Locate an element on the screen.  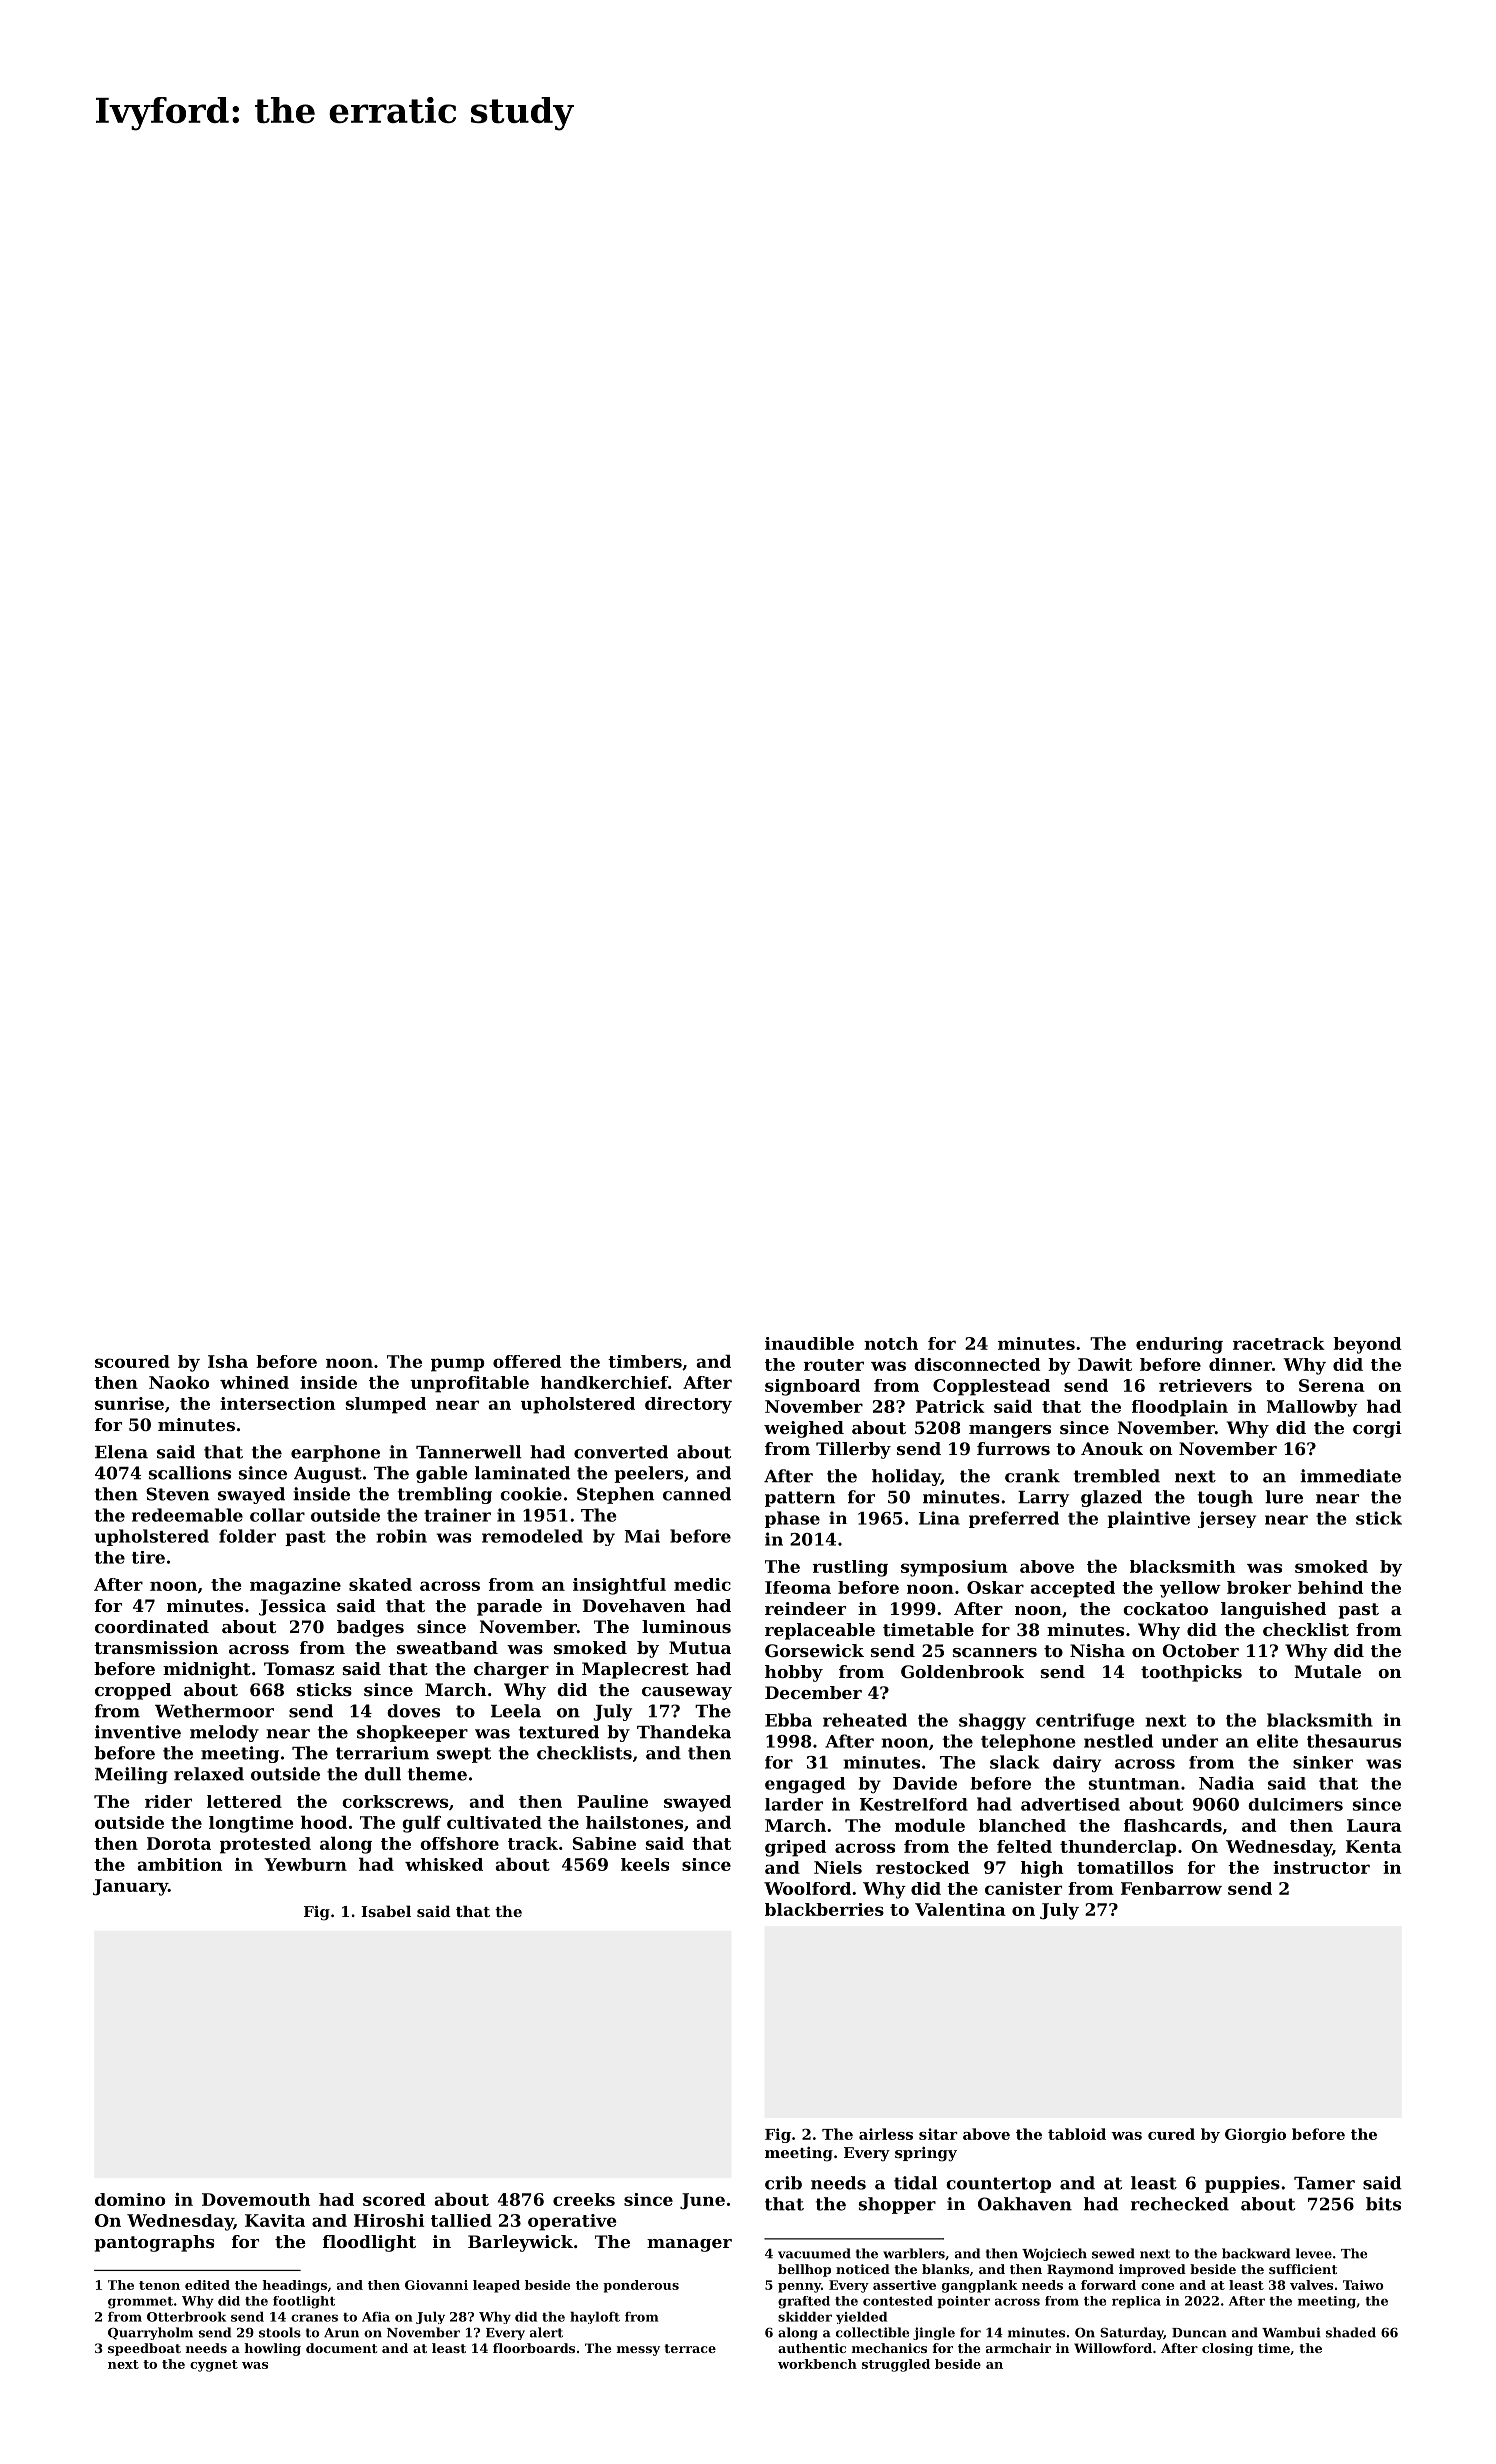
sewed is located at coordinates (1113, 2253).
